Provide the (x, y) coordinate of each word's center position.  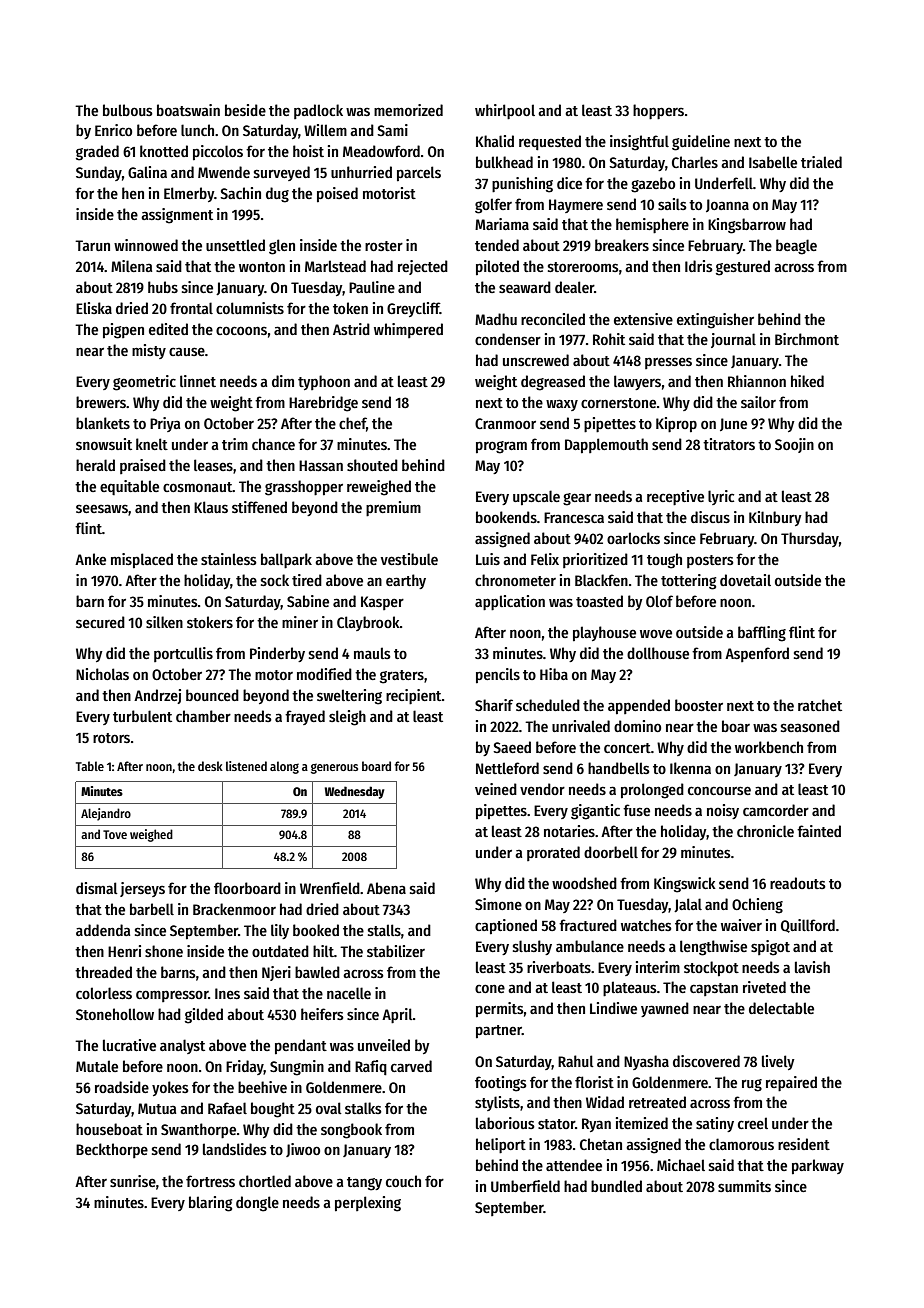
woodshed (584, 883)
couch (403, 1181)
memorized (408, 110)
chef (353, 424)
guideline (701, 143)
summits (744, 1186)
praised (143, 466)
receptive (675, 497)
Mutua (157, 1108)
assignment (177, 216)
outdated (280, 951)
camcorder (776, 810)
